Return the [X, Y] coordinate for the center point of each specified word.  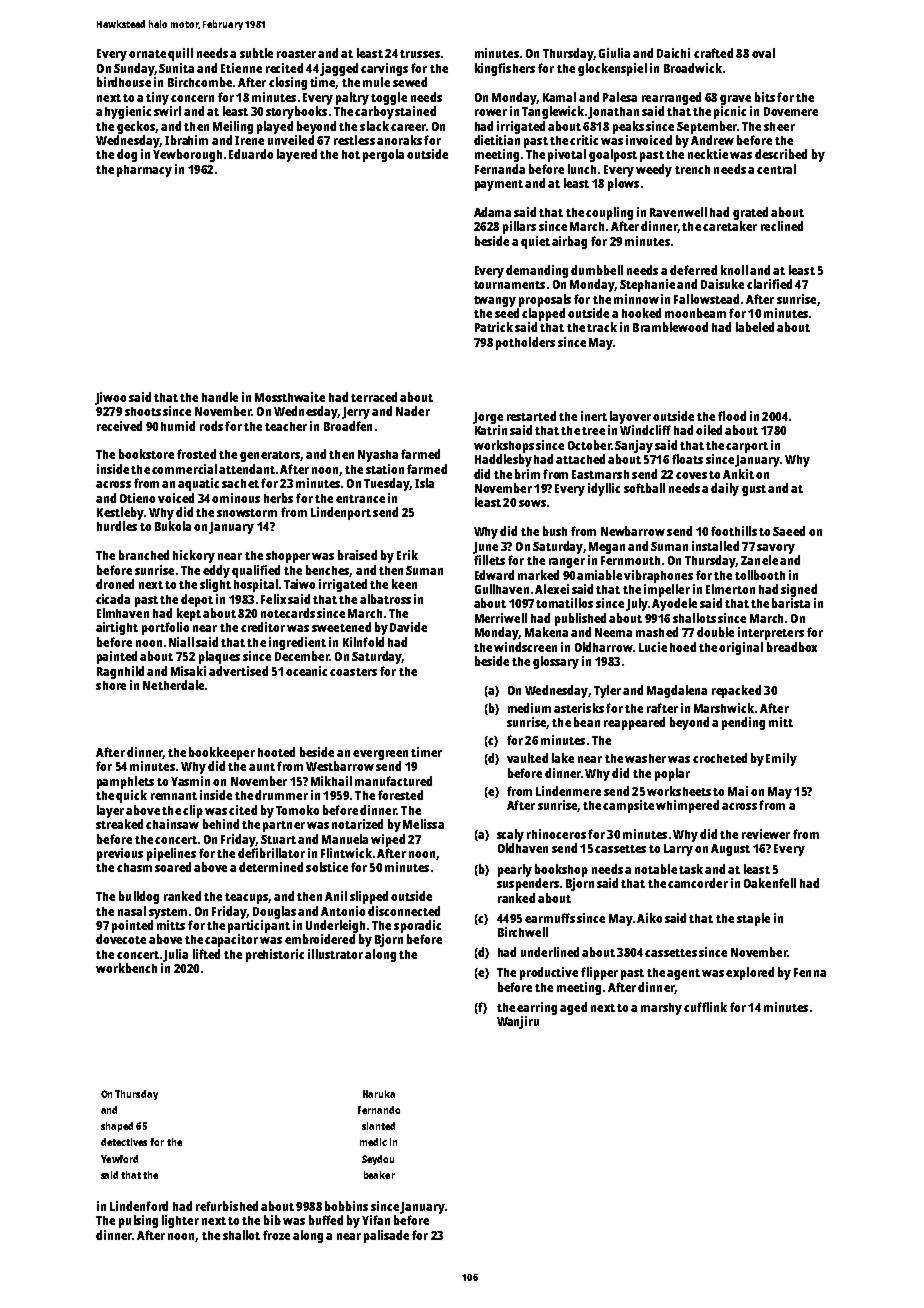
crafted [713, 53]
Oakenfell [770, 883]
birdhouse [124, 82]
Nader [413, 411]
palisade [386, 1236]
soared [173, 867]
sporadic [417, 926]
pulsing [138, 1221]
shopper [288, 557]
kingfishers [505, 69]
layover [630, 417]
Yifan [376, 1220]
